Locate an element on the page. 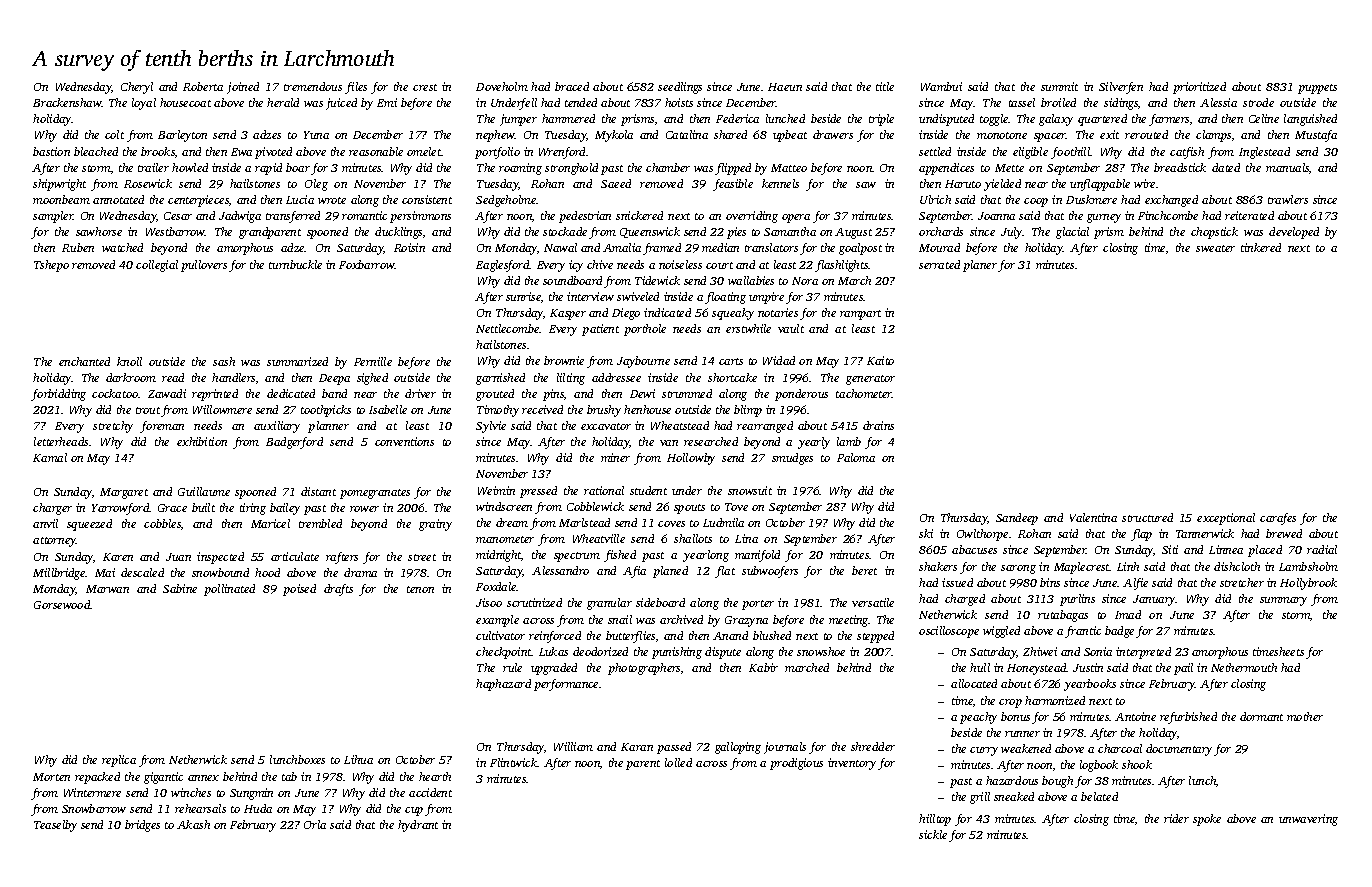 The height and width of the document is (887, 1372). pail is located at coordinates (1183, 669).
